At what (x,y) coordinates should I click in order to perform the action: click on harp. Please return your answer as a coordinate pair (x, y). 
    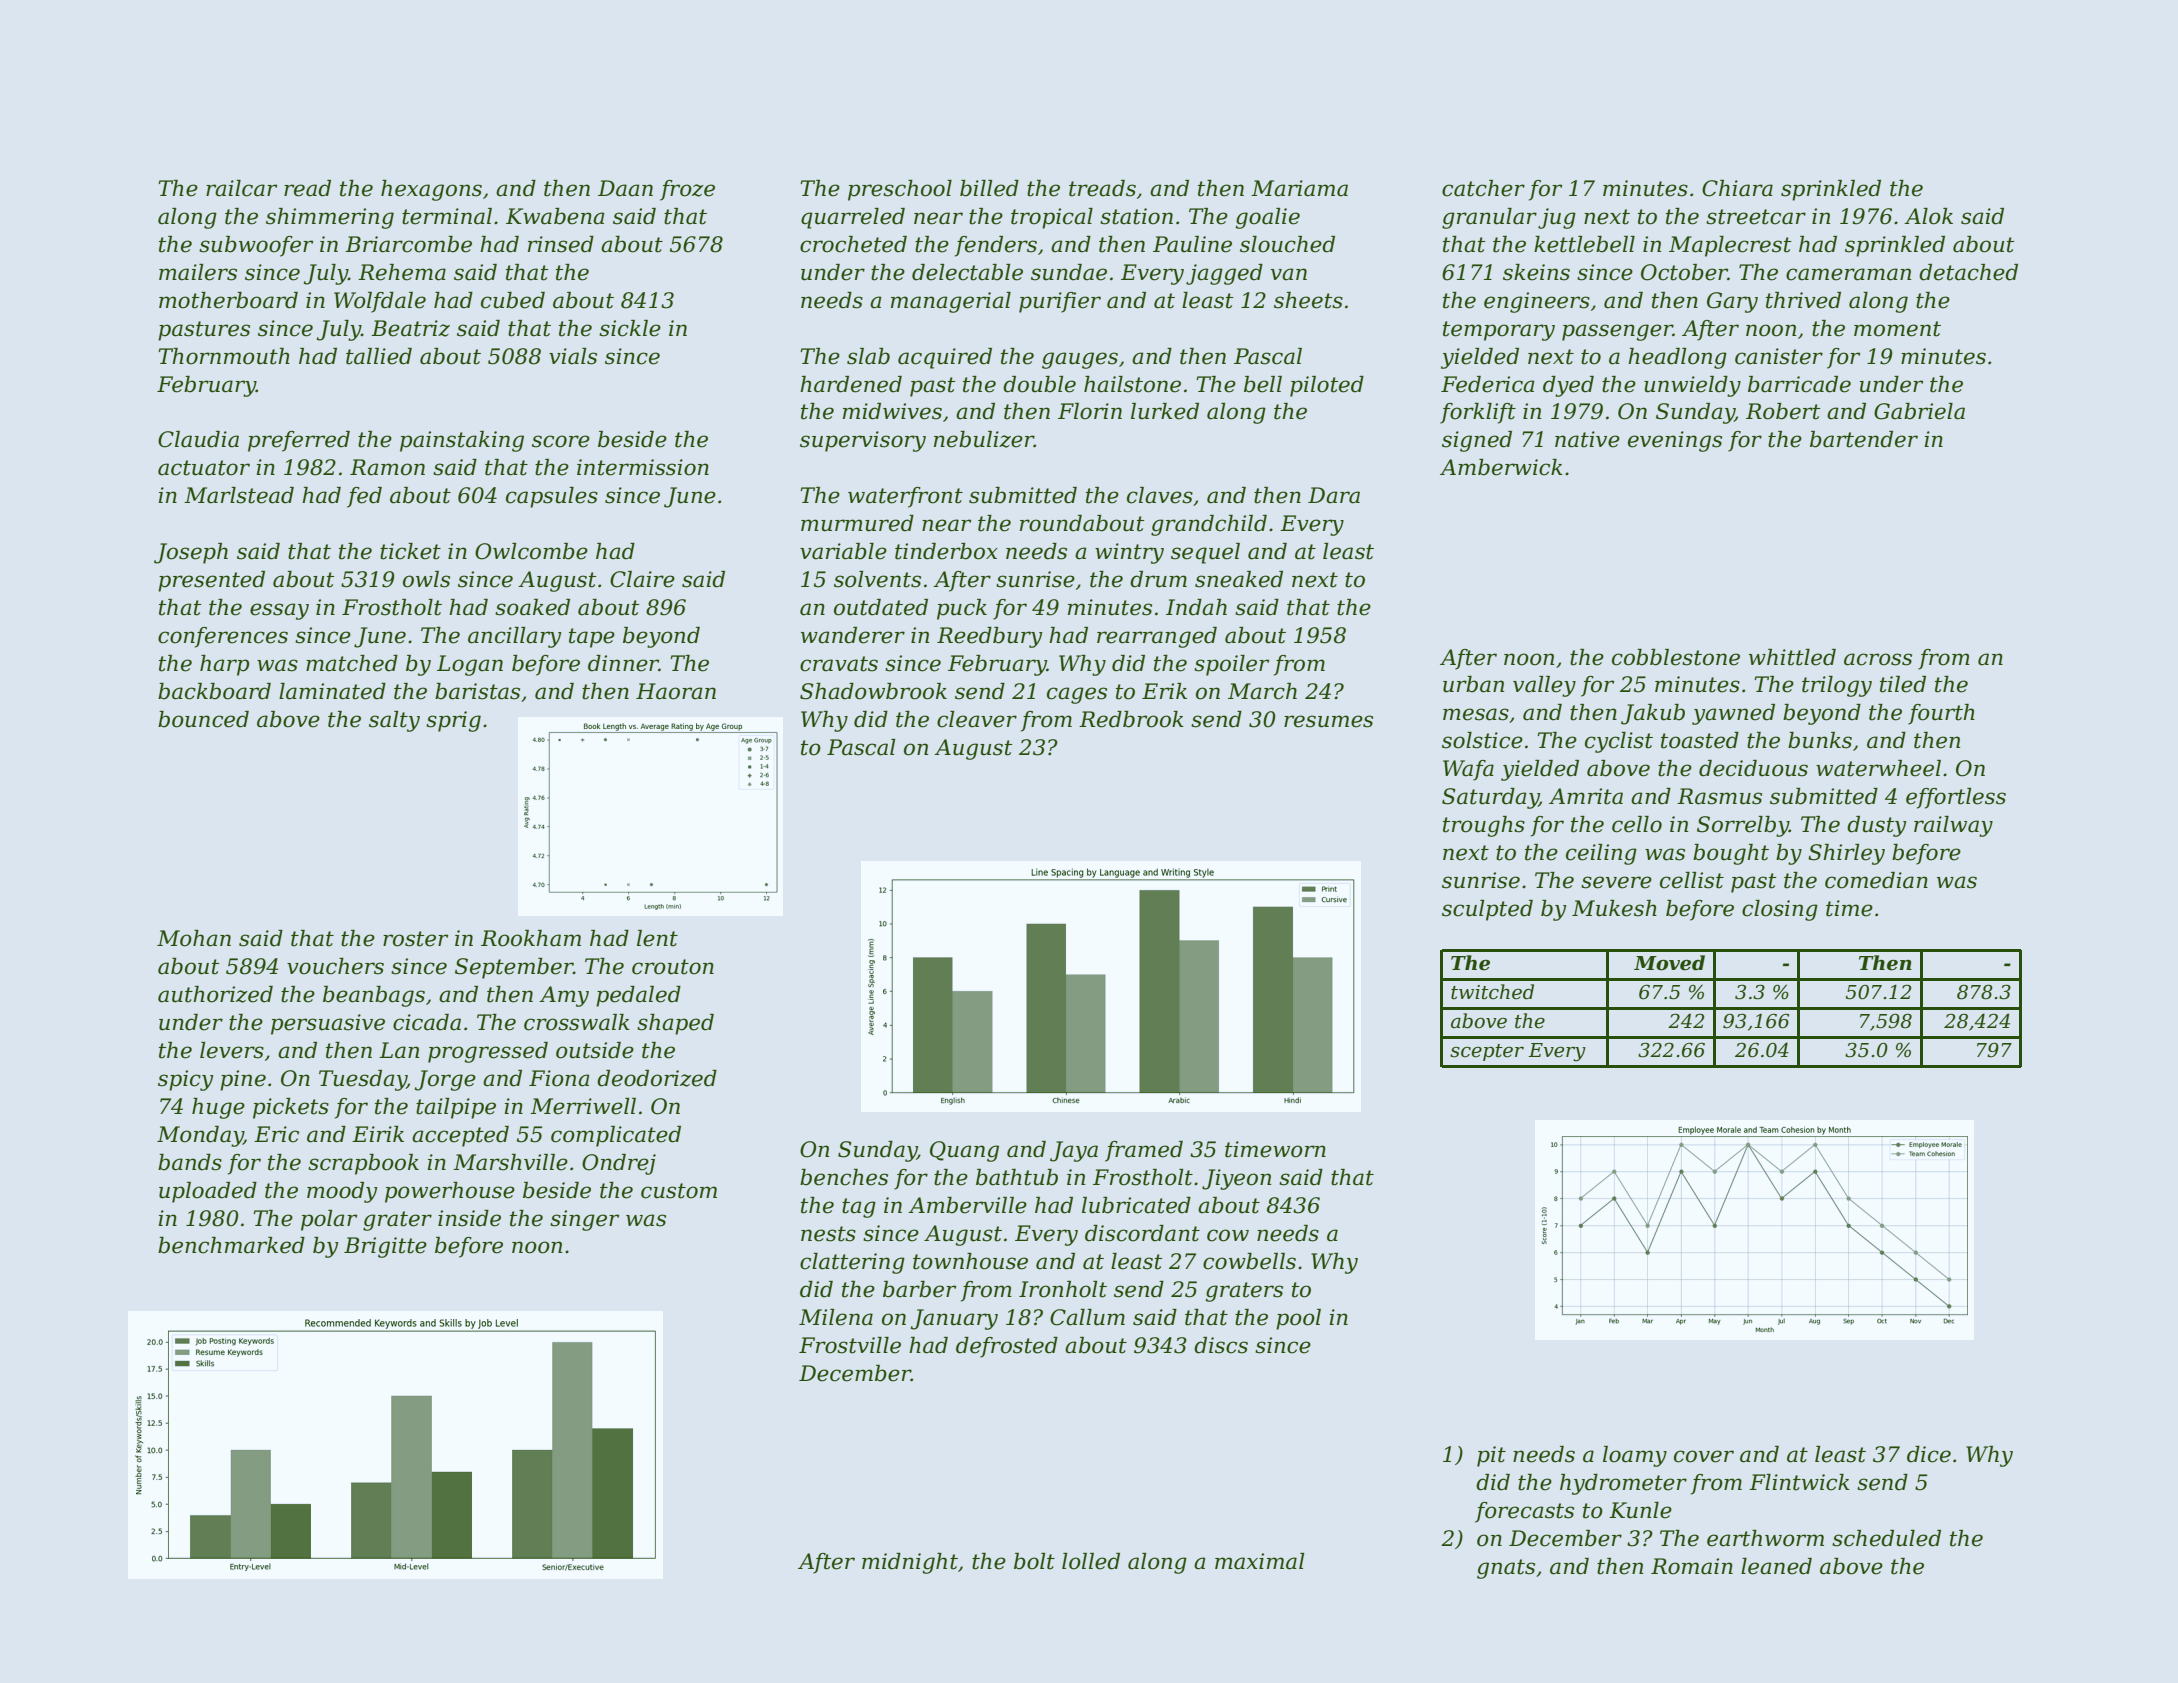
    Looking at the image, I should click on (224, 665).
